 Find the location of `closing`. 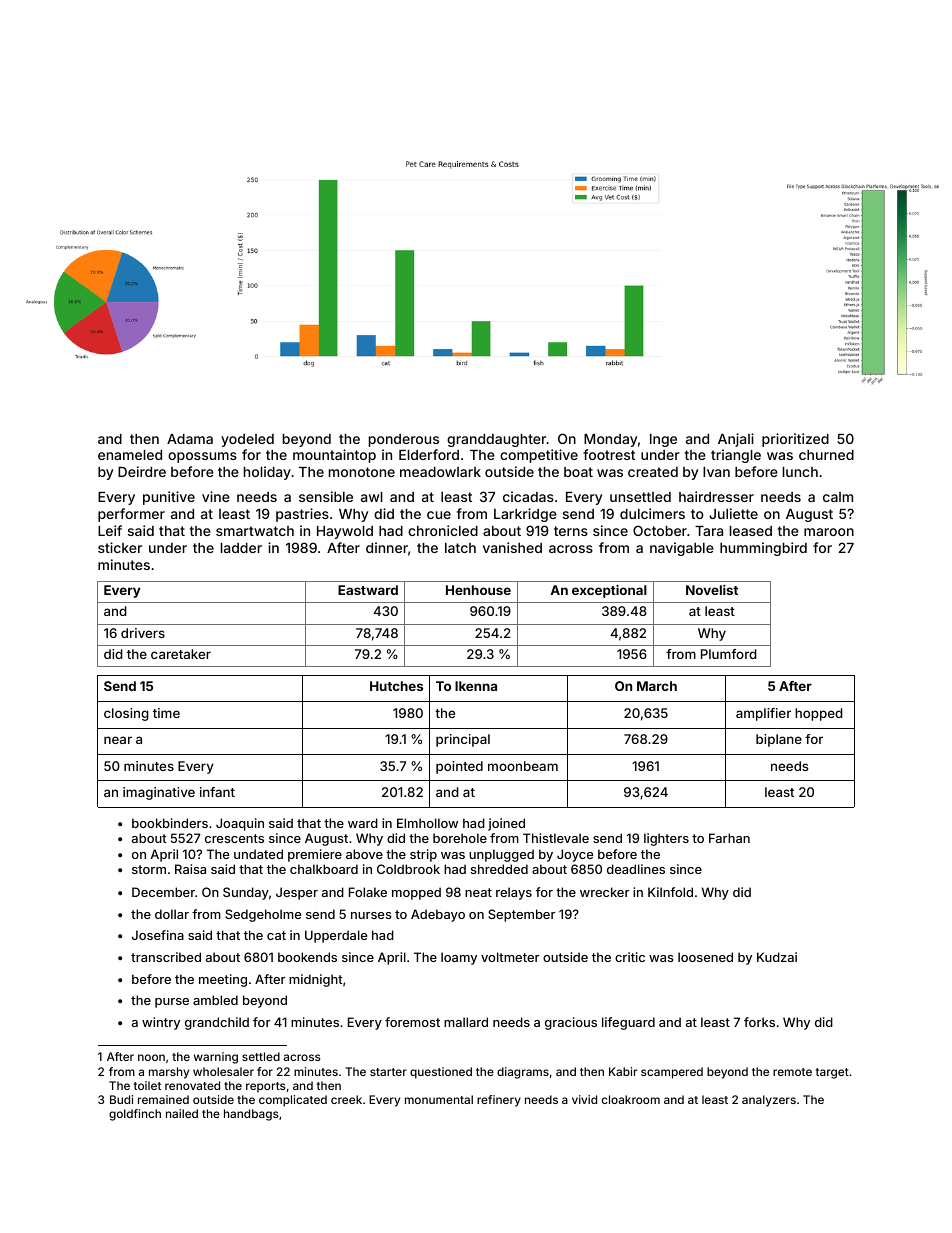

closing is located at coordinates (126, 714).
